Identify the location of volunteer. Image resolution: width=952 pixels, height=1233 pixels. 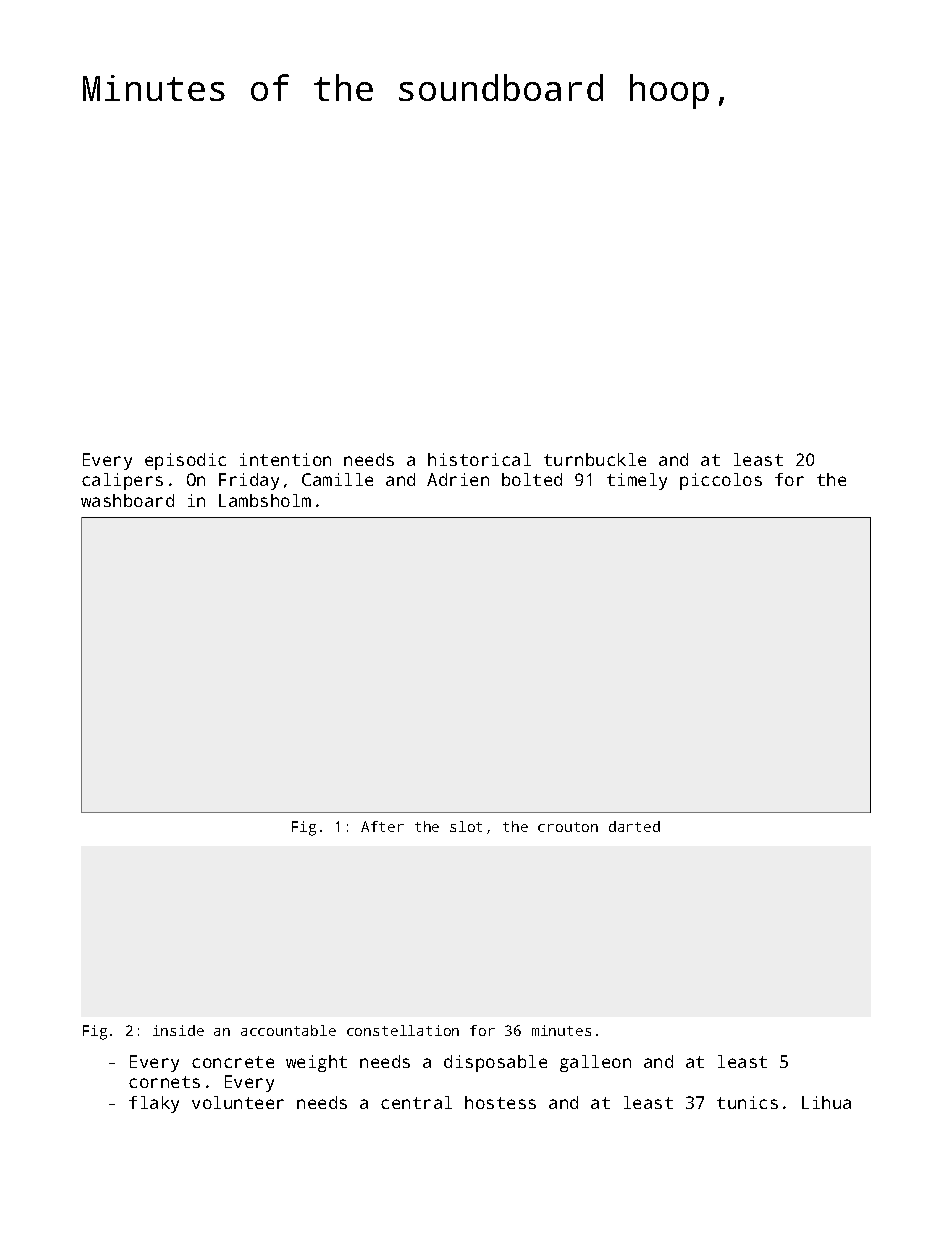
(238, 1102).
